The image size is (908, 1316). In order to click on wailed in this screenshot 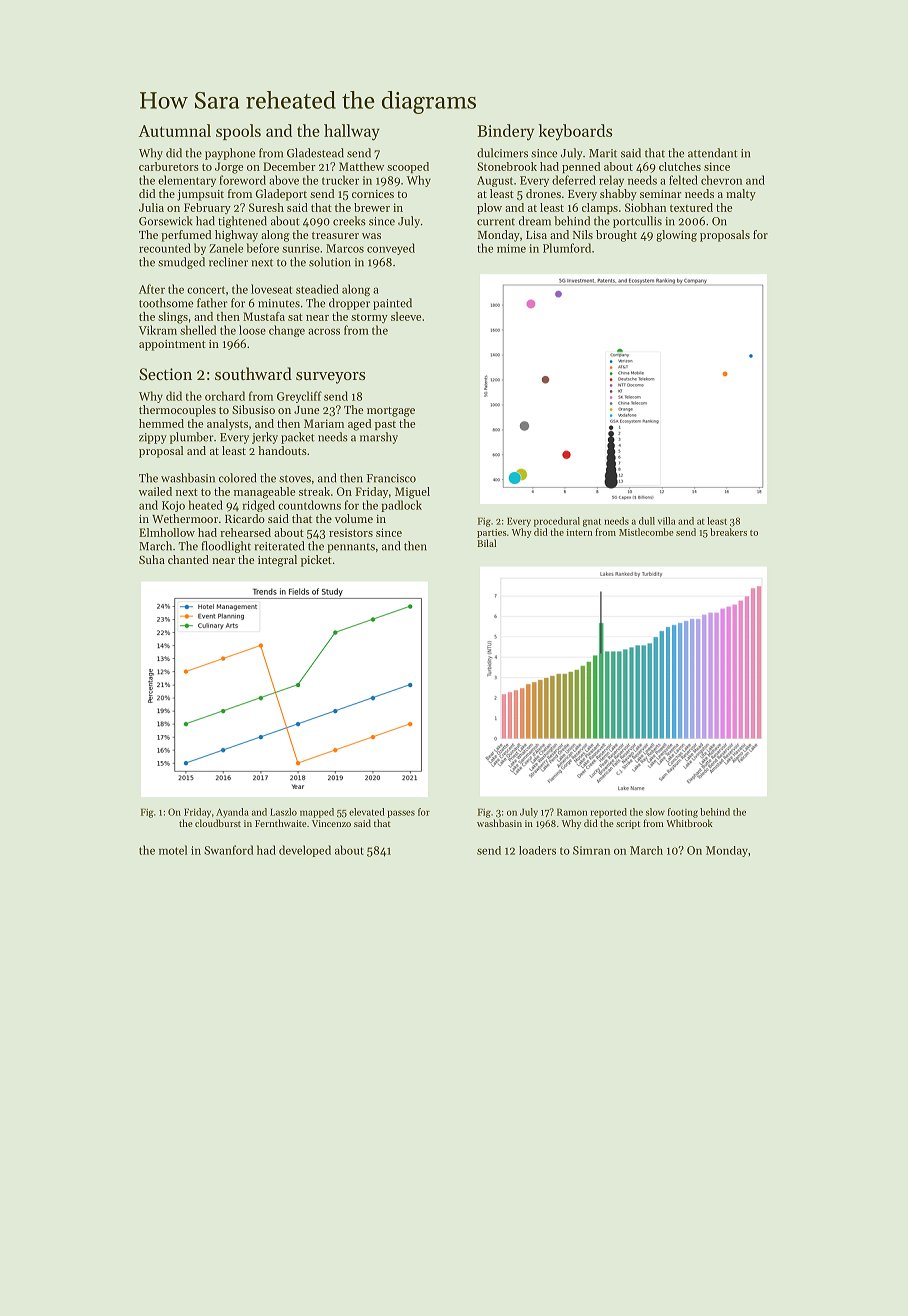, I will do `click(155, 491)`.
